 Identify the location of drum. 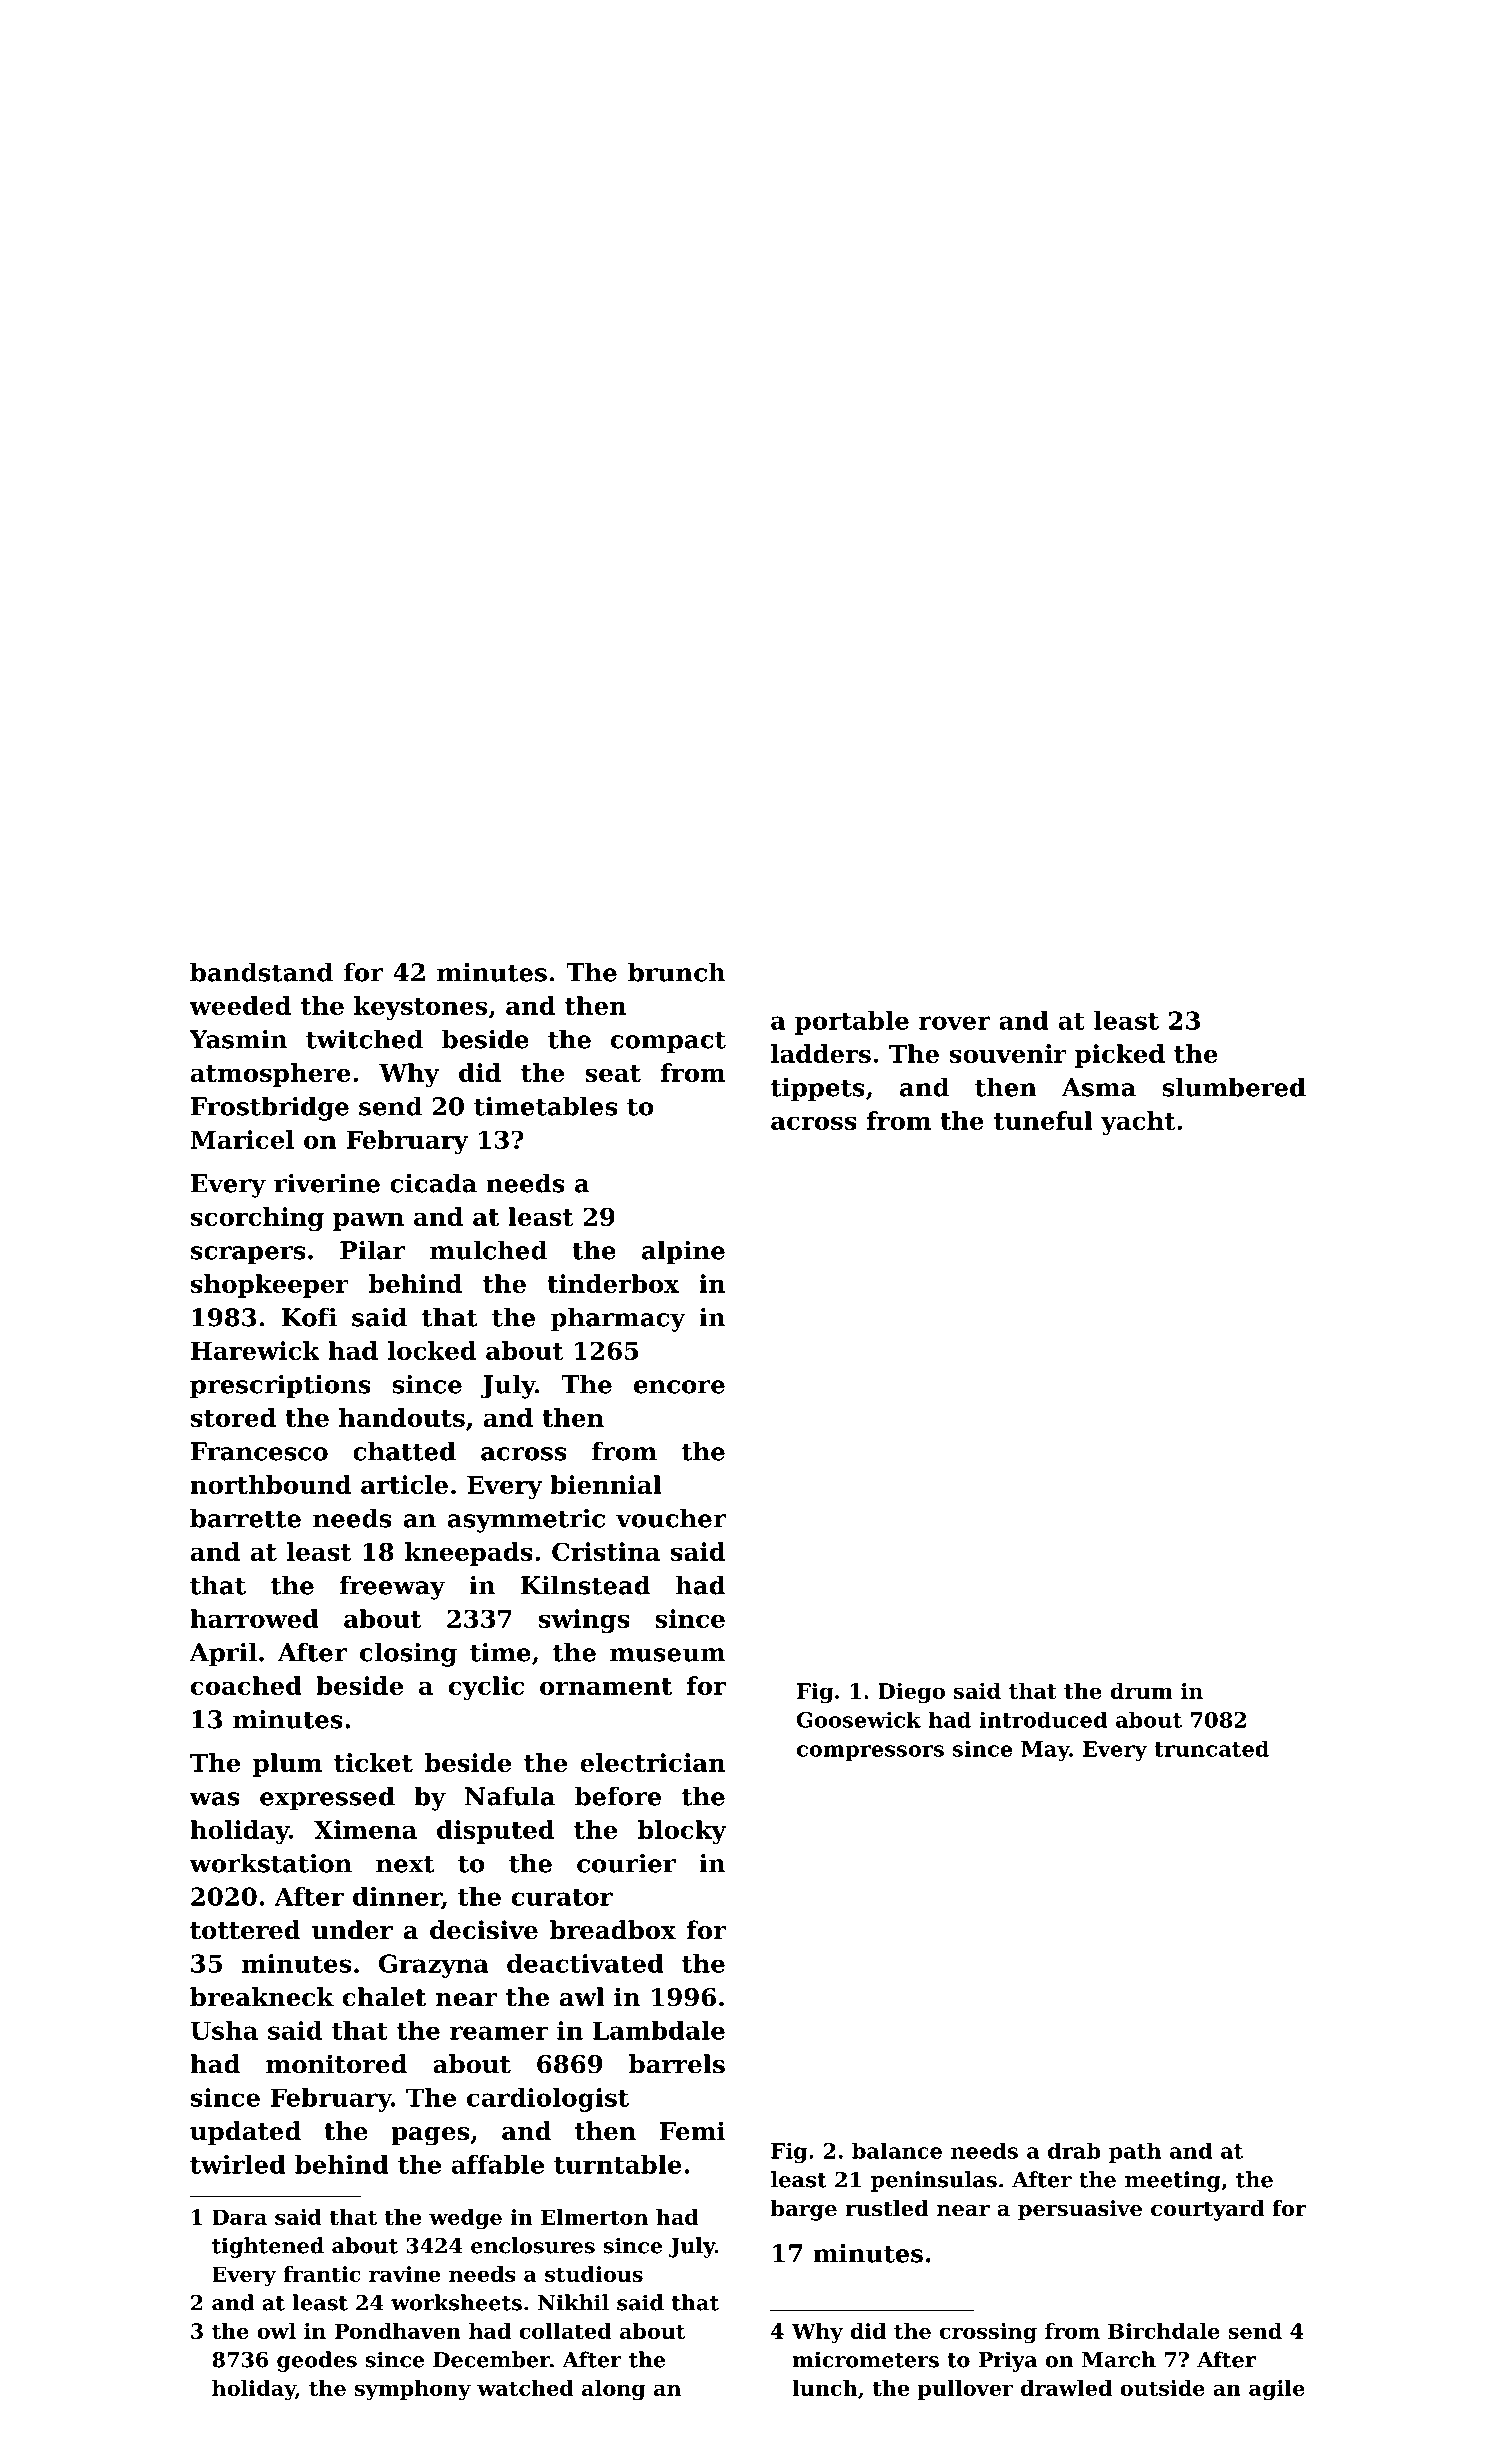
(1141, 1691).
